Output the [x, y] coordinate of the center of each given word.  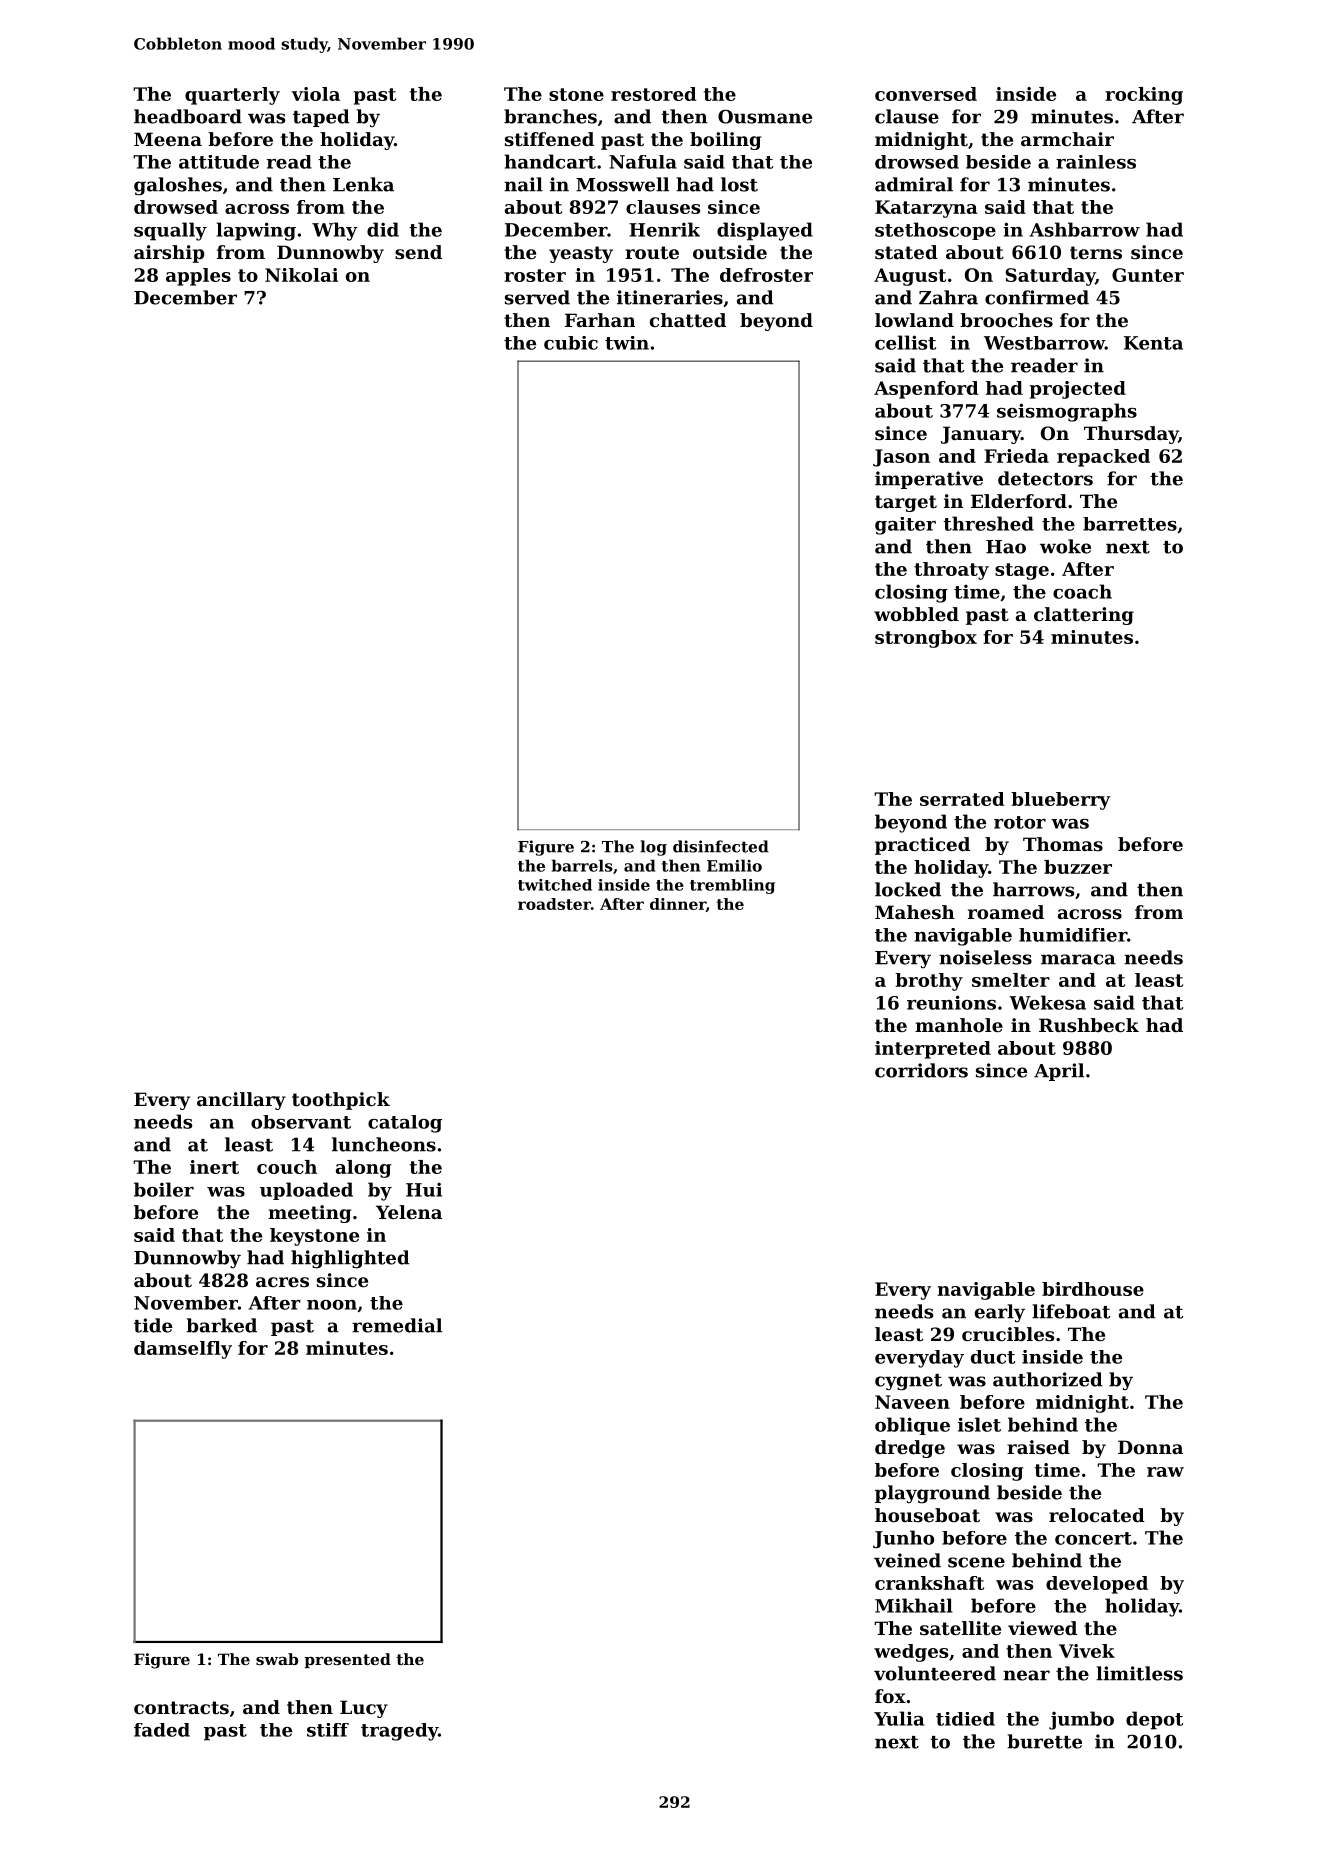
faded [162, 1730]
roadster [554, 904]
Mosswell [622, 184]
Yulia [899, 1718]
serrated [962, 799]
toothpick [341, 1101]
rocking [1144, 96]
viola [316, 94]
